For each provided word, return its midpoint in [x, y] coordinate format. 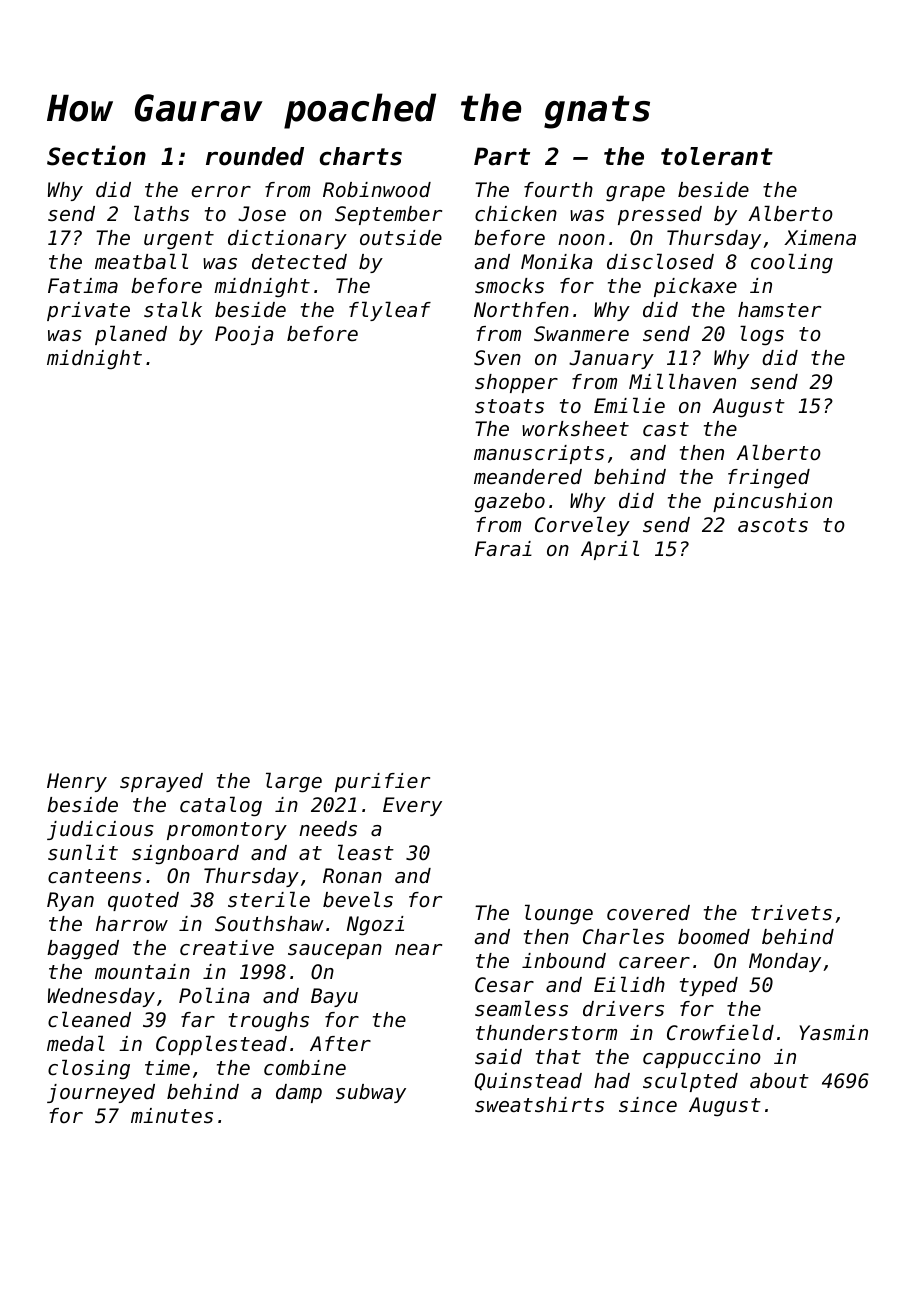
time [167, 1067]
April [610, 550]
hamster [779, 310]
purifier [382, 782]
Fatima [83, 285]
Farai [503, 548]
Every [412, 806]
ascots [773, 525]
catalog [221, 806]
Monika [557, 262]
